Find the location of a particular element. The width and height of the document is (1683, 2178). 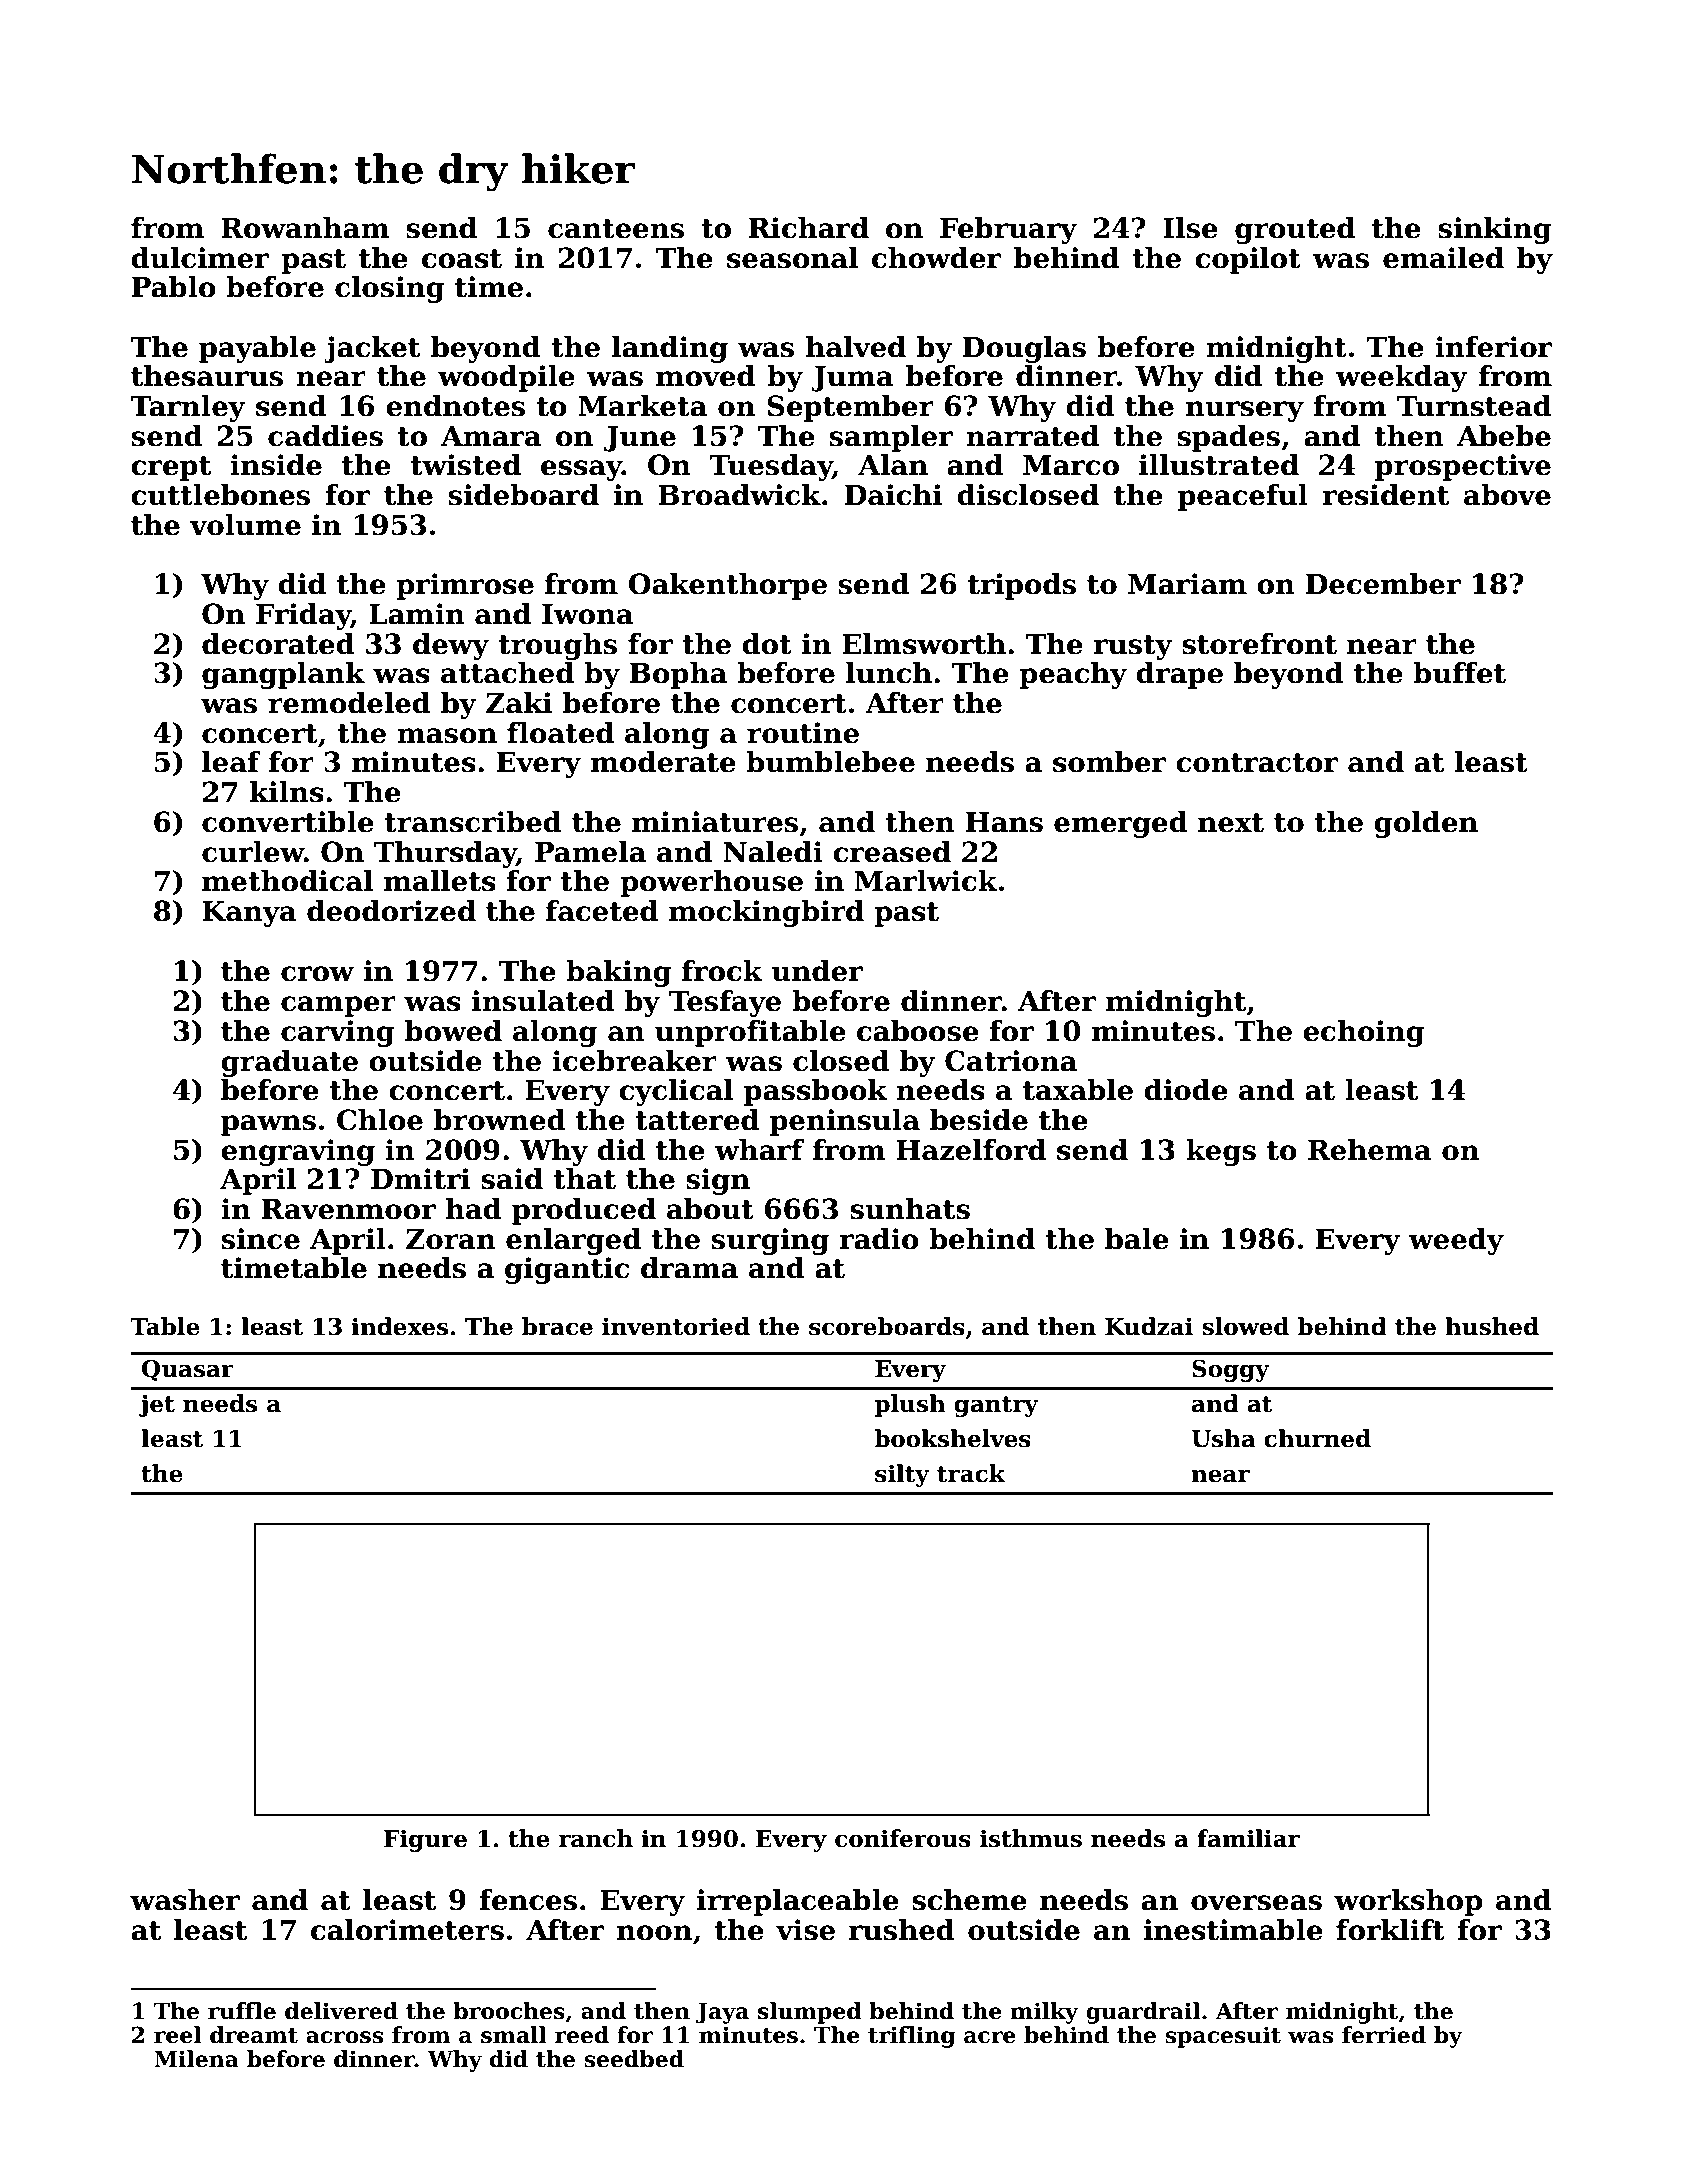

inventoried is located at coordinates (676, 1326).
